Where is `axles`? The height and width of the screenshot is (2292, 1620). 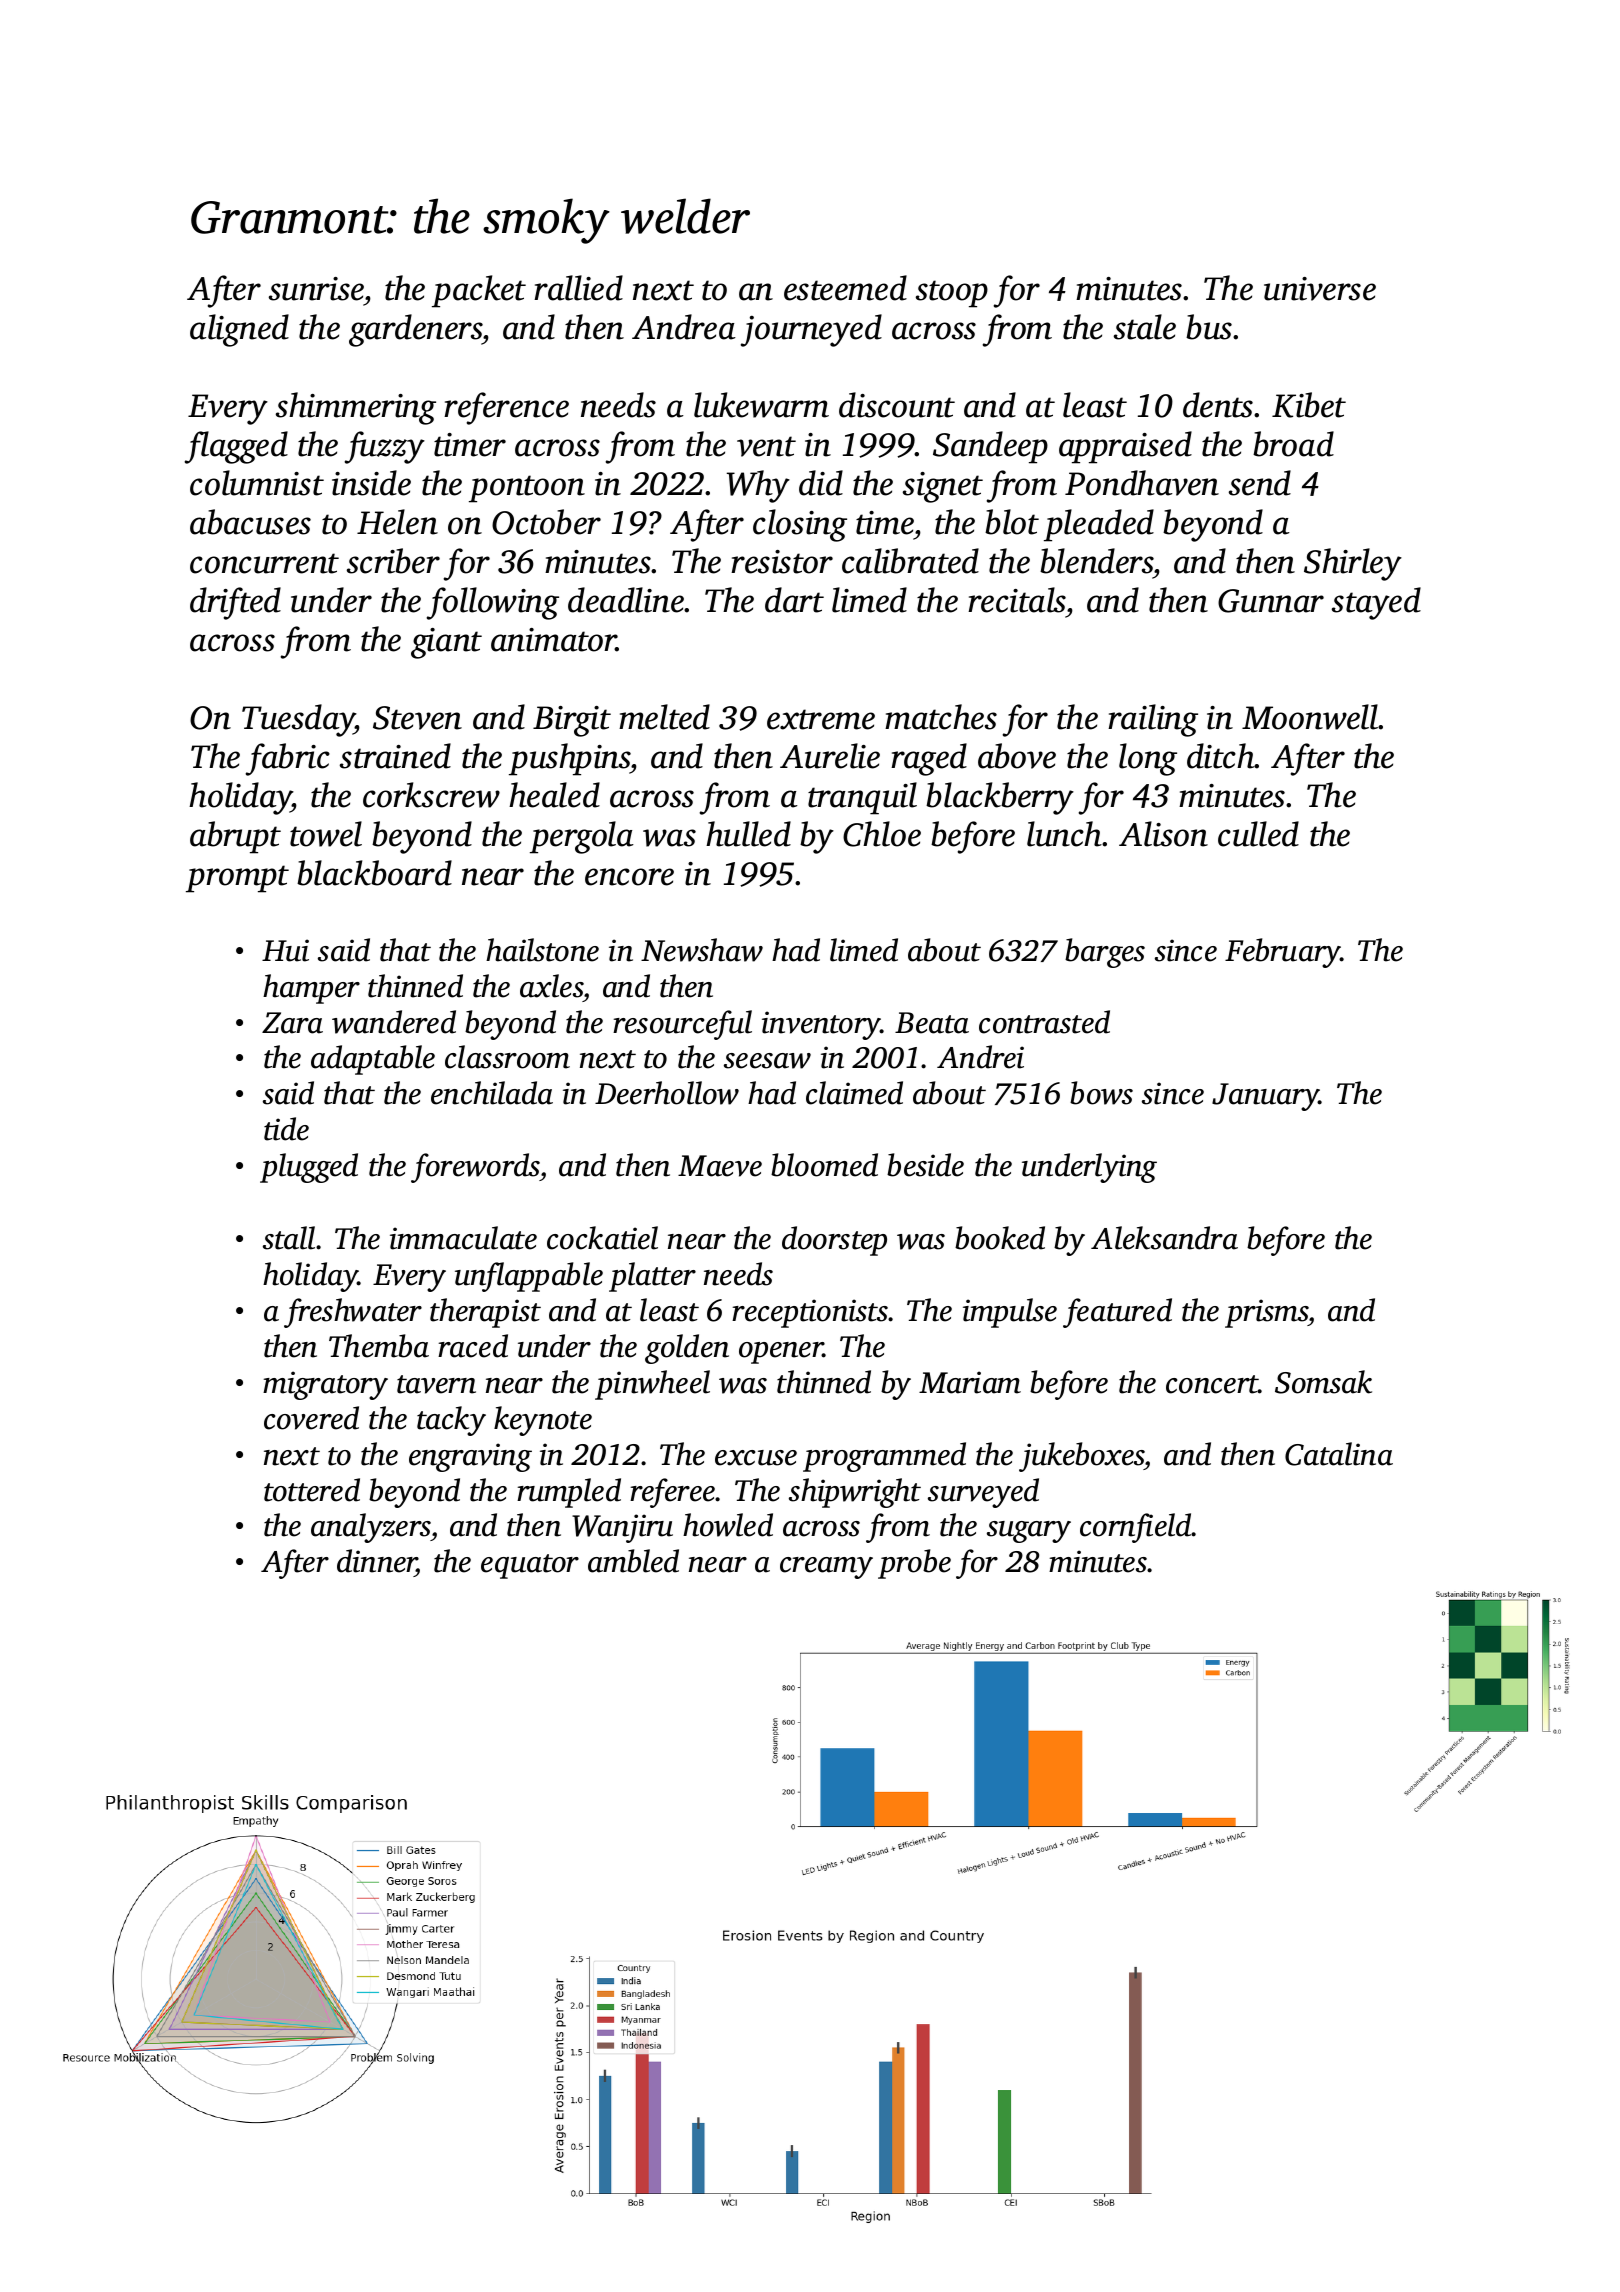 axles is located at coordinates (551, 986).
